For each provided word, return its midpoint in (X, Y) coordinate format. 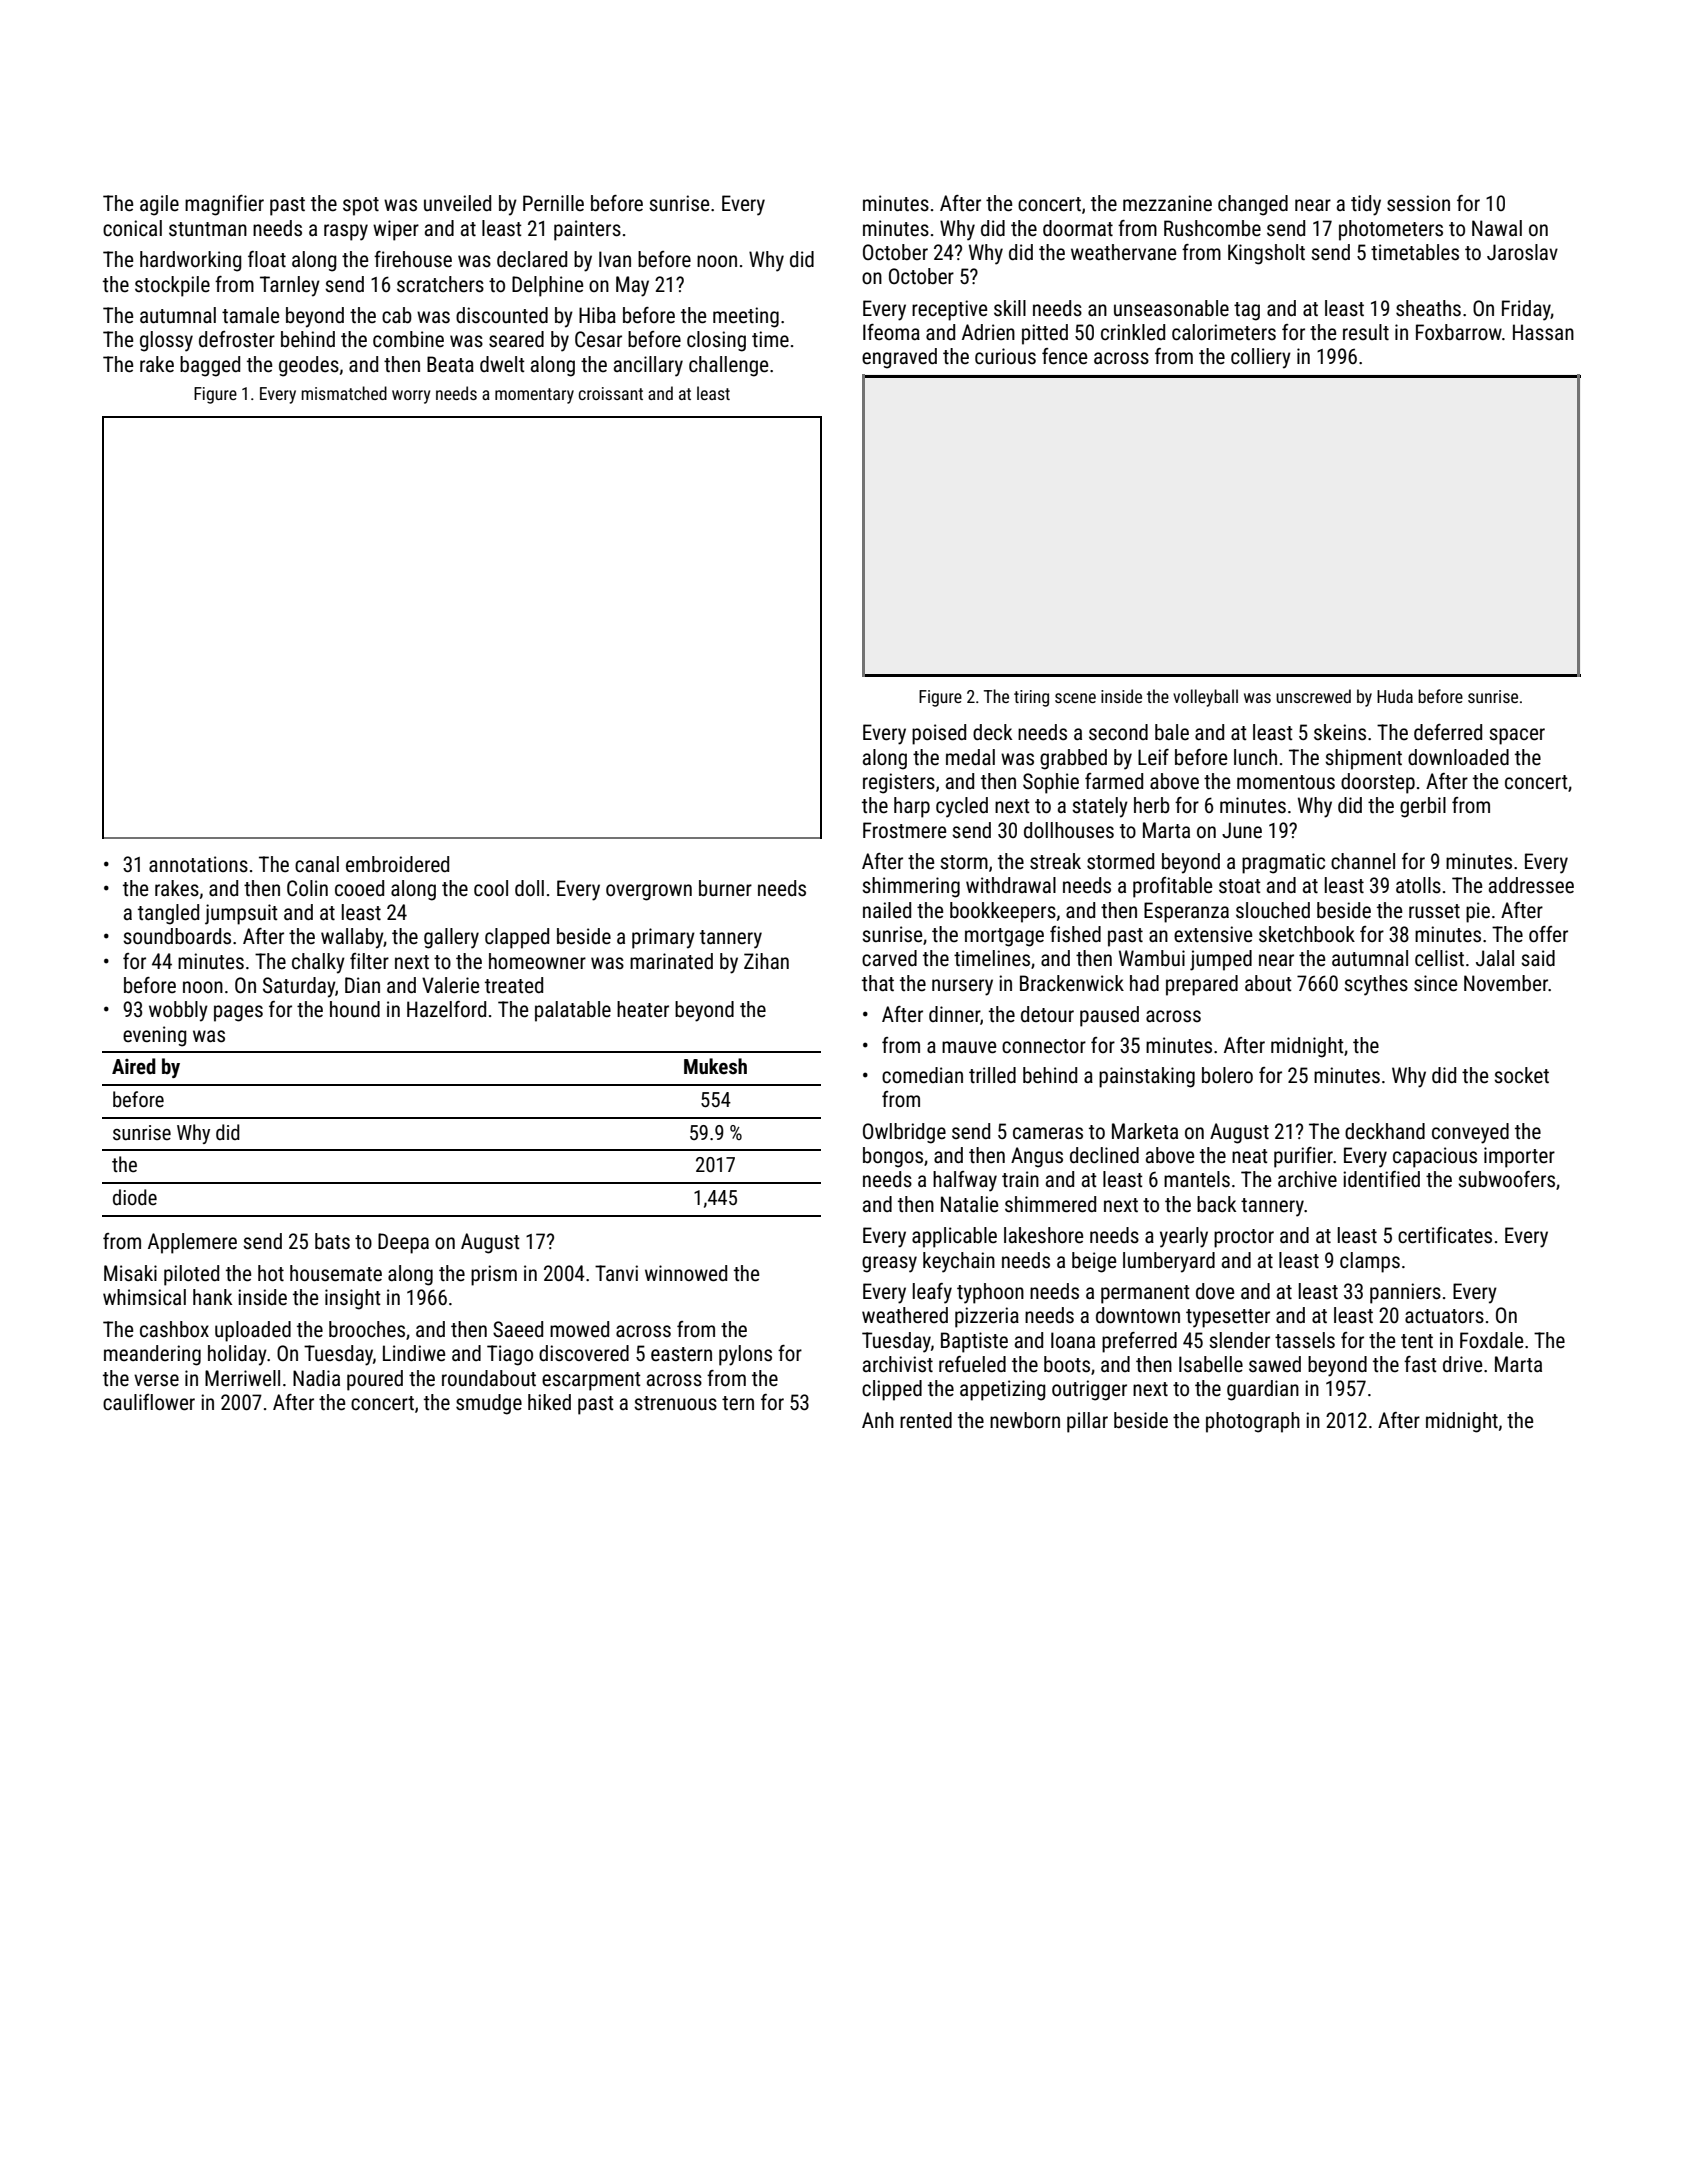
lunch (1255, 757)
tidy (1366, 205)
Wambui (1152, 958)
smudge (489, 1404)
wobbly (178, 1011)
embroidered (397, 864)
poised (939, 734)
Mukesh (715, 1066)
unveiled (457, 203)
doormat (1078, 228)
